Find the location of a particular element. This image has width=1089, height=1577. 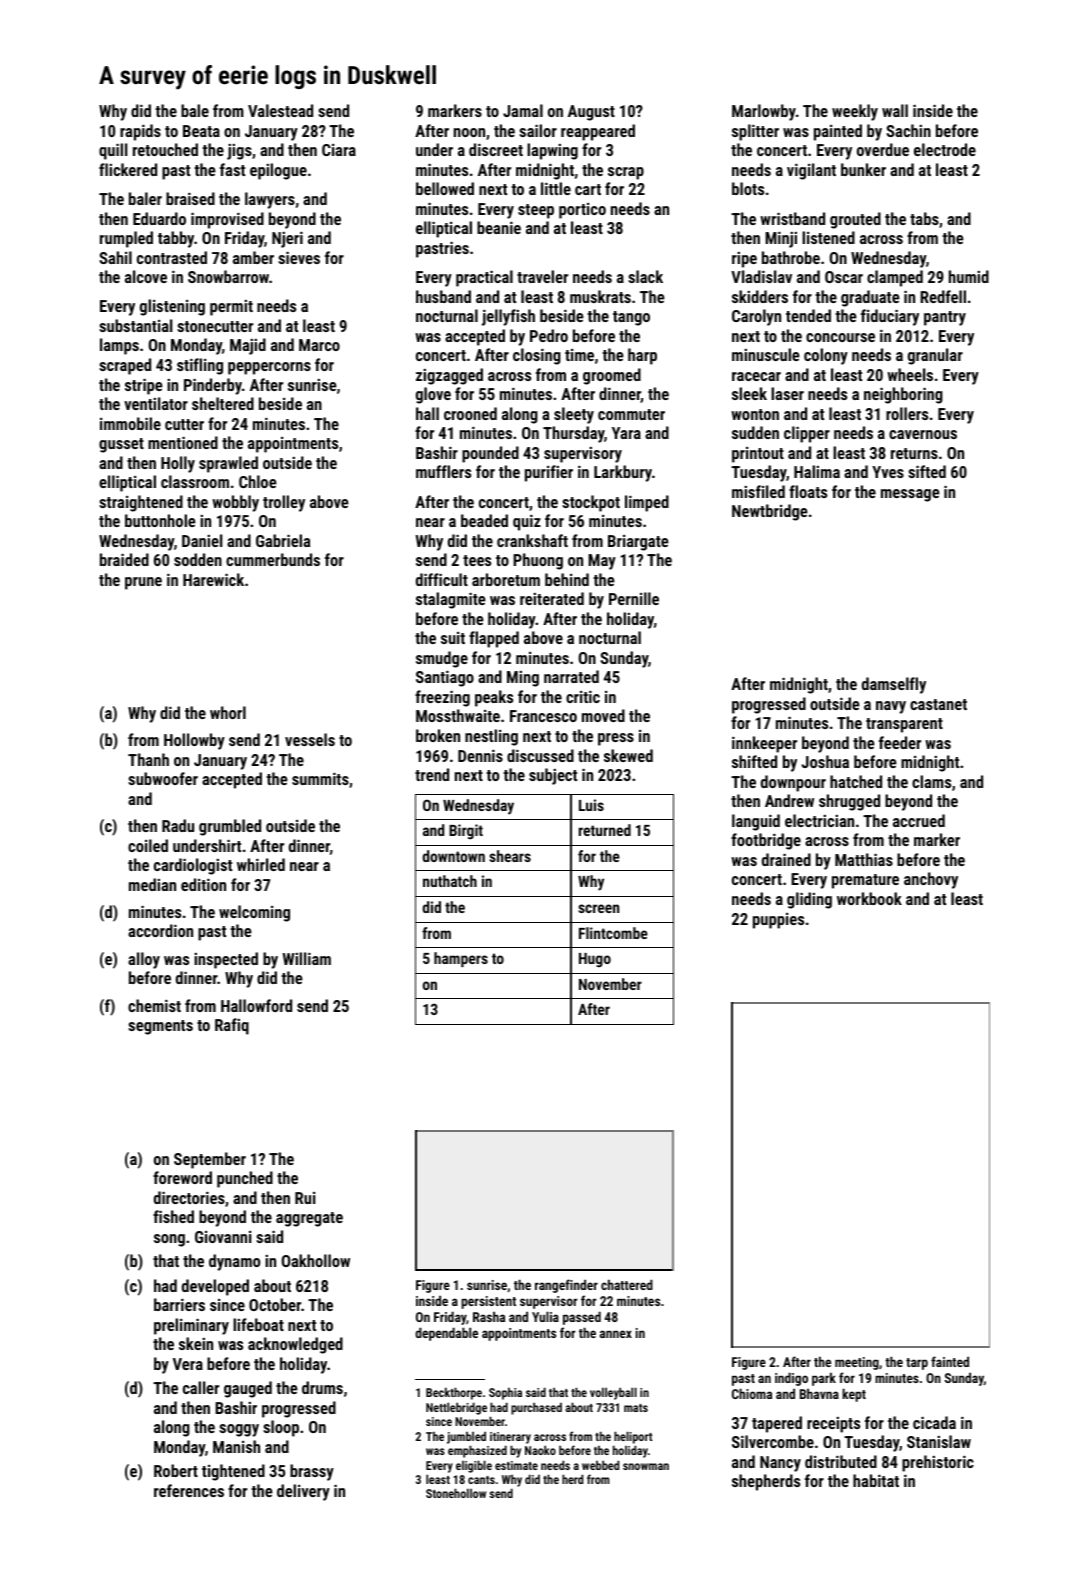

Marlowby is located at coordinates (764, 112).
